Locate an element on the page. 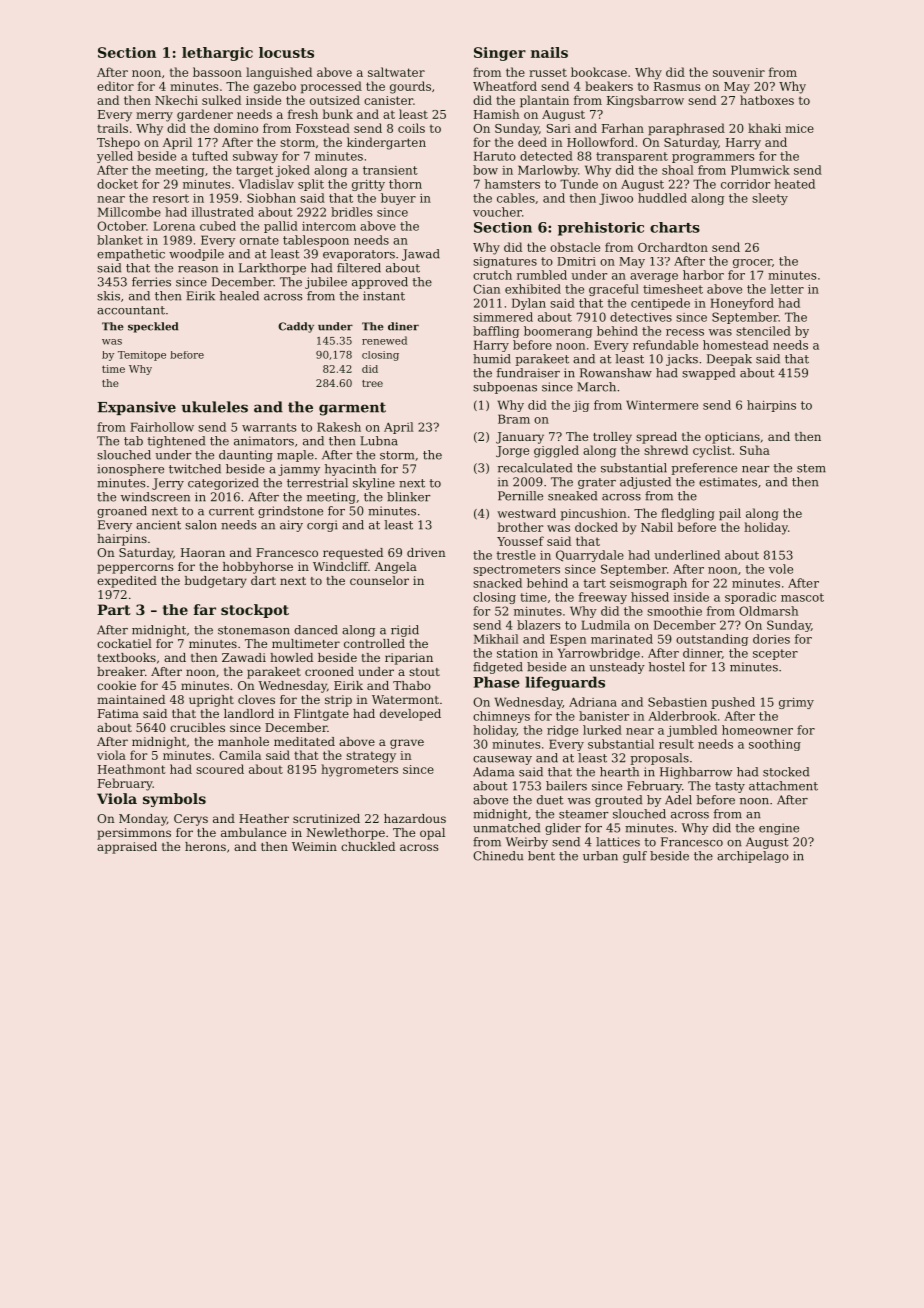 This document has height=1308, width=924. stem is located at coordinates (811, 468).
